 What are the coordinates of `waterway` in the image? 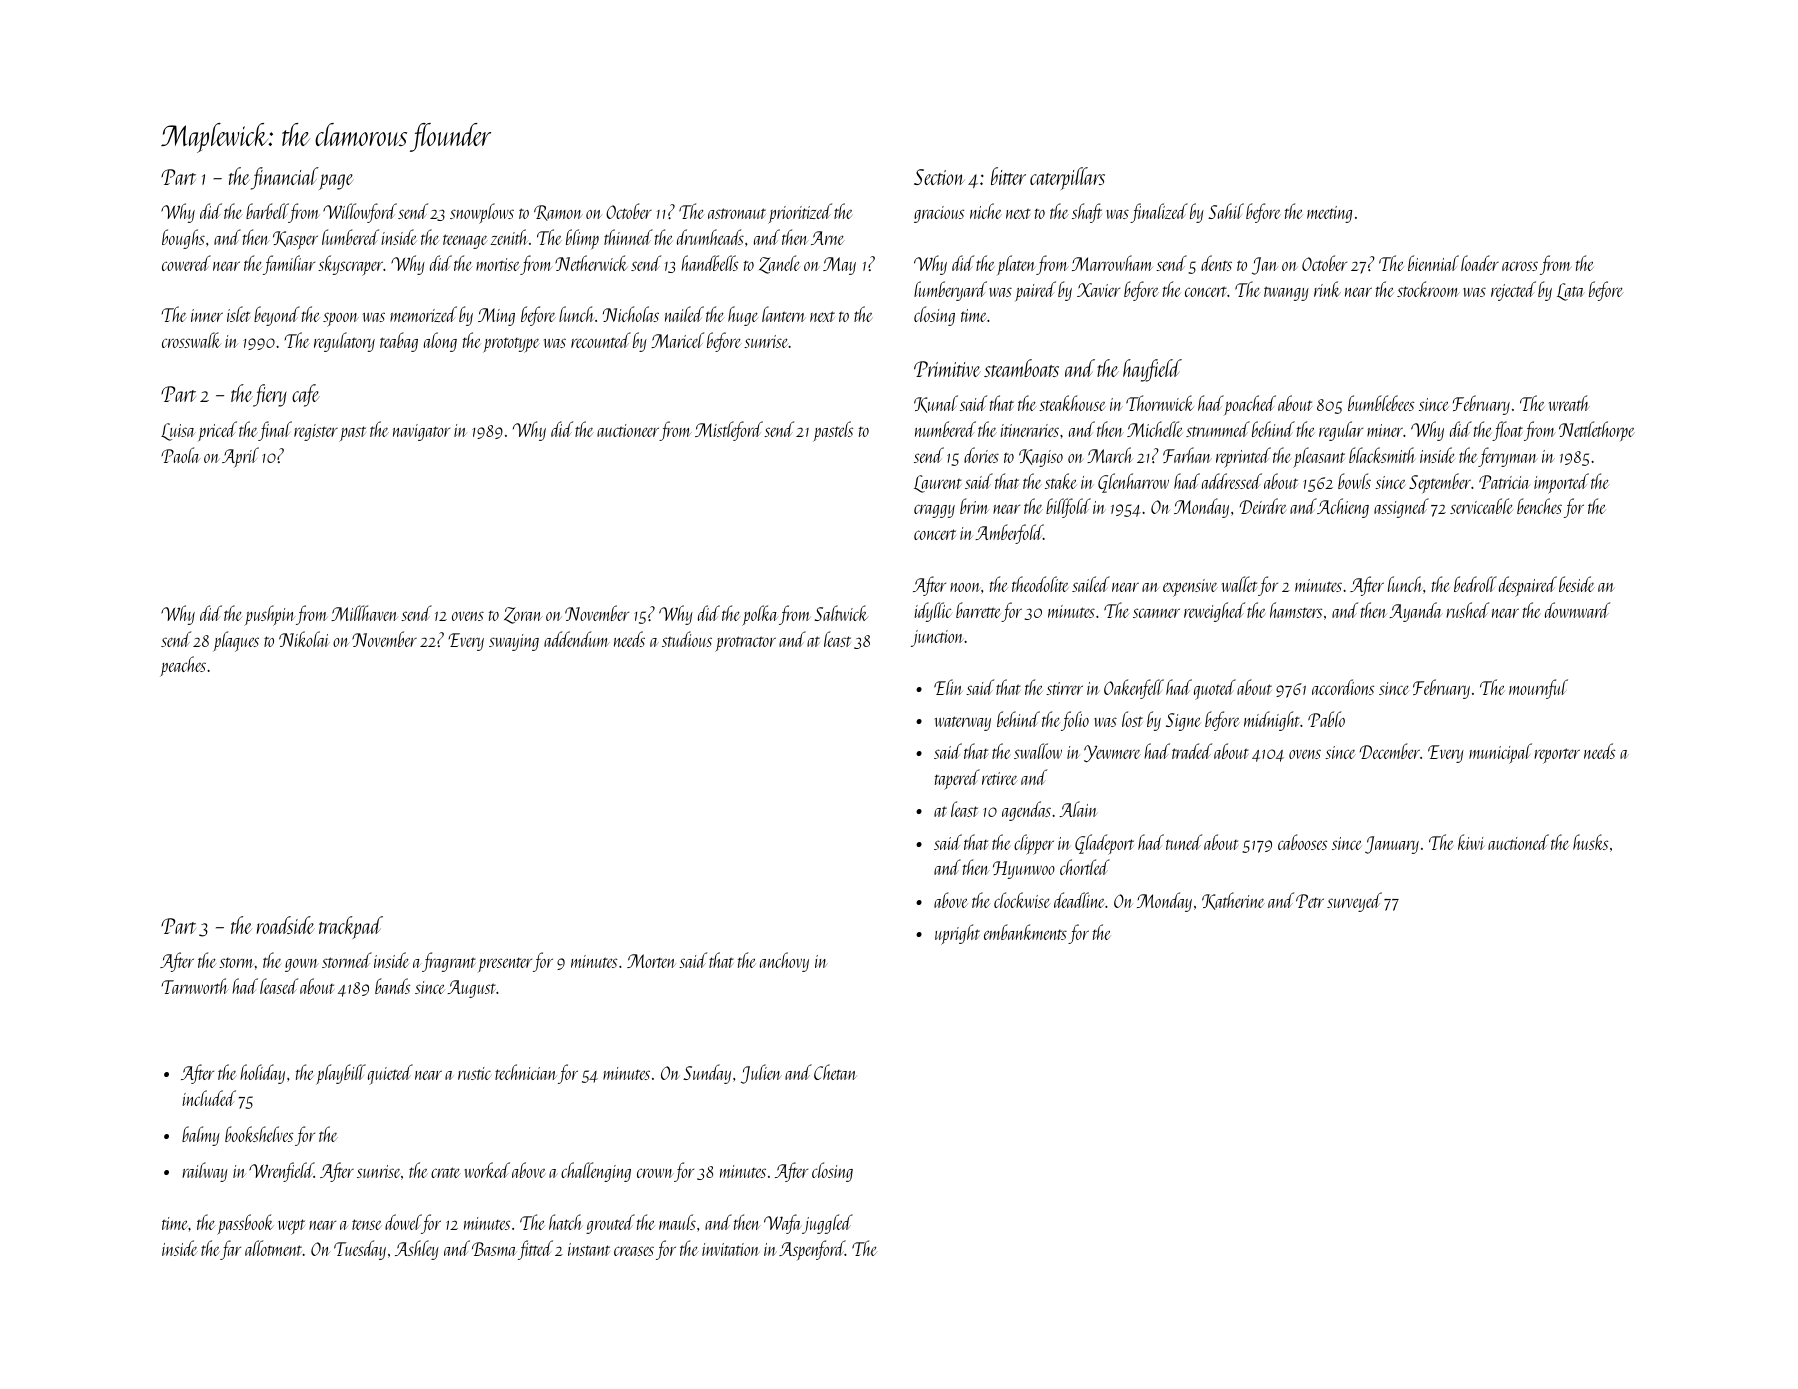 It's located at (963, 723).
